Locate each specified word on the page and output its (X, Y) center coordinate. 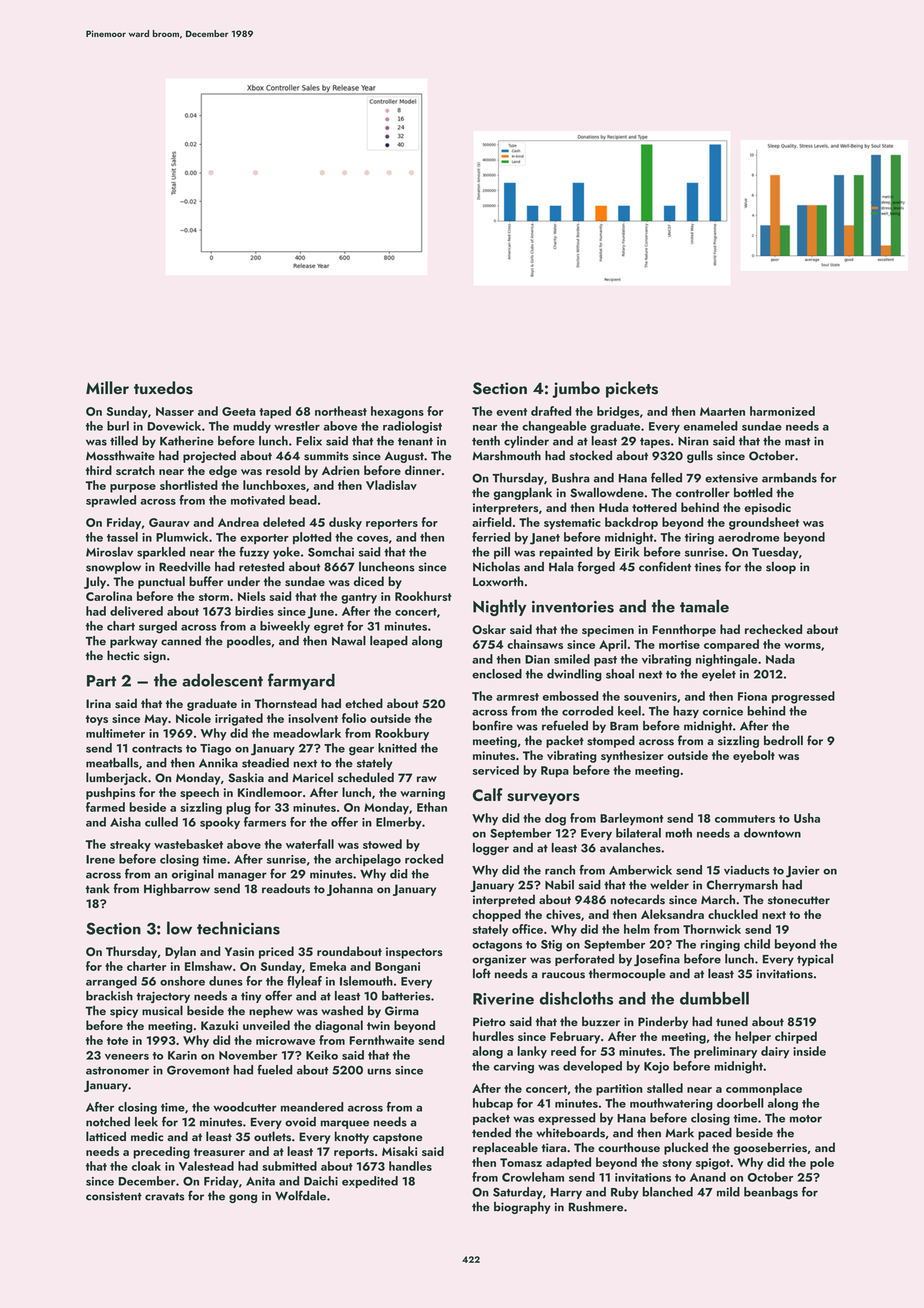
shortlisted (189, 485)
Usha (807, 818)
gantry (359, 598)
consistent (114, 1196)
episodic (767, 508)
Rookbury (402, 734)
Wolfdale (300, 1195)
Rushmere (596, 1207)
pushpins (111, 793)
